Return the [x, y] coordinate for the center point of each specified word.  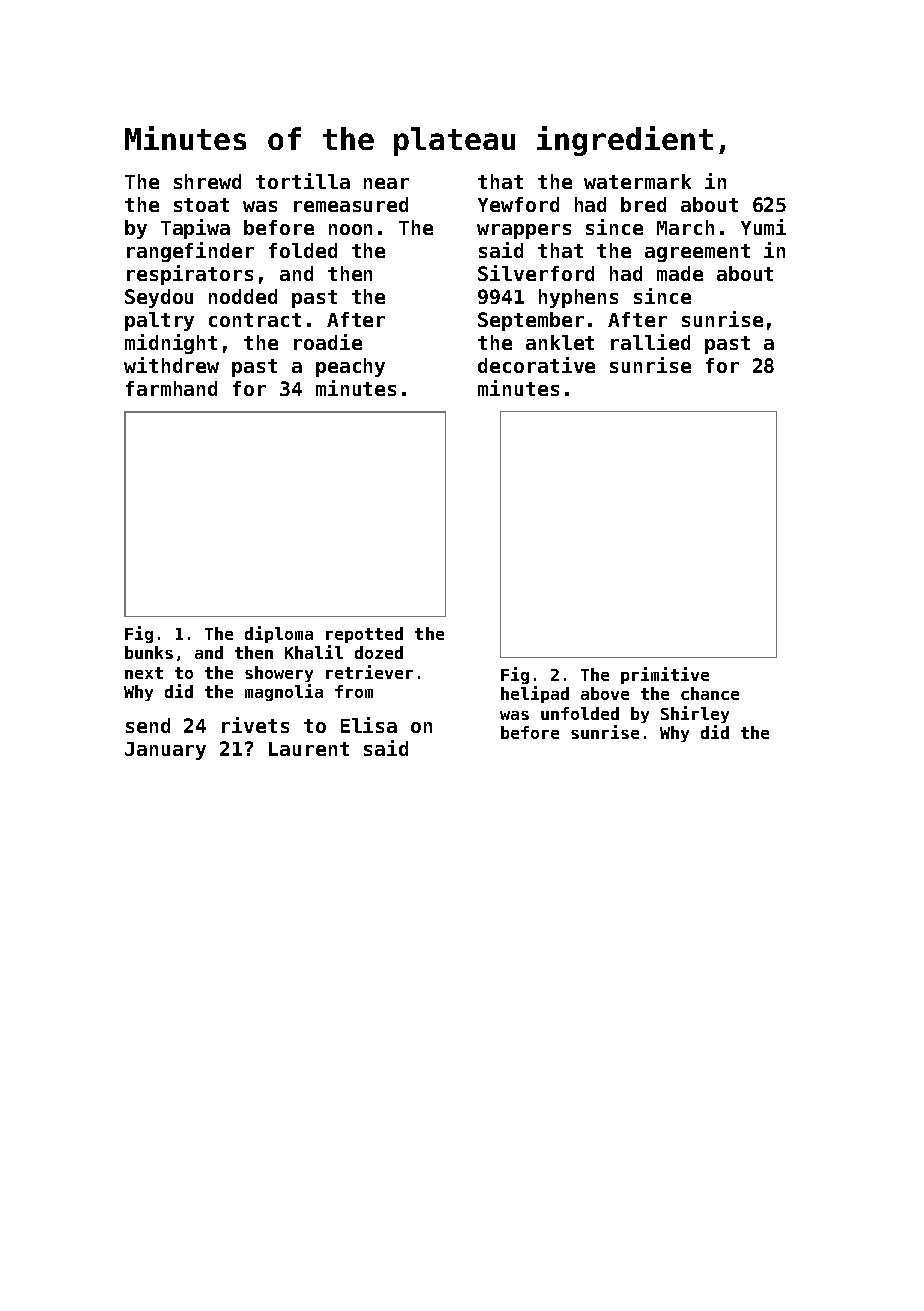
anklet [560, 342]
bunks [149, 652]
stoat [201, 205]
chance [710, 693]
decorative [536, 365]
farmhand [171, 388]
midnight [171, 344]
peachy [350, 367]
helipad [535, 694]
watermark [637, 181]
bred [643, 204]
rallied [650, 342]
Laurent [309, 749]
